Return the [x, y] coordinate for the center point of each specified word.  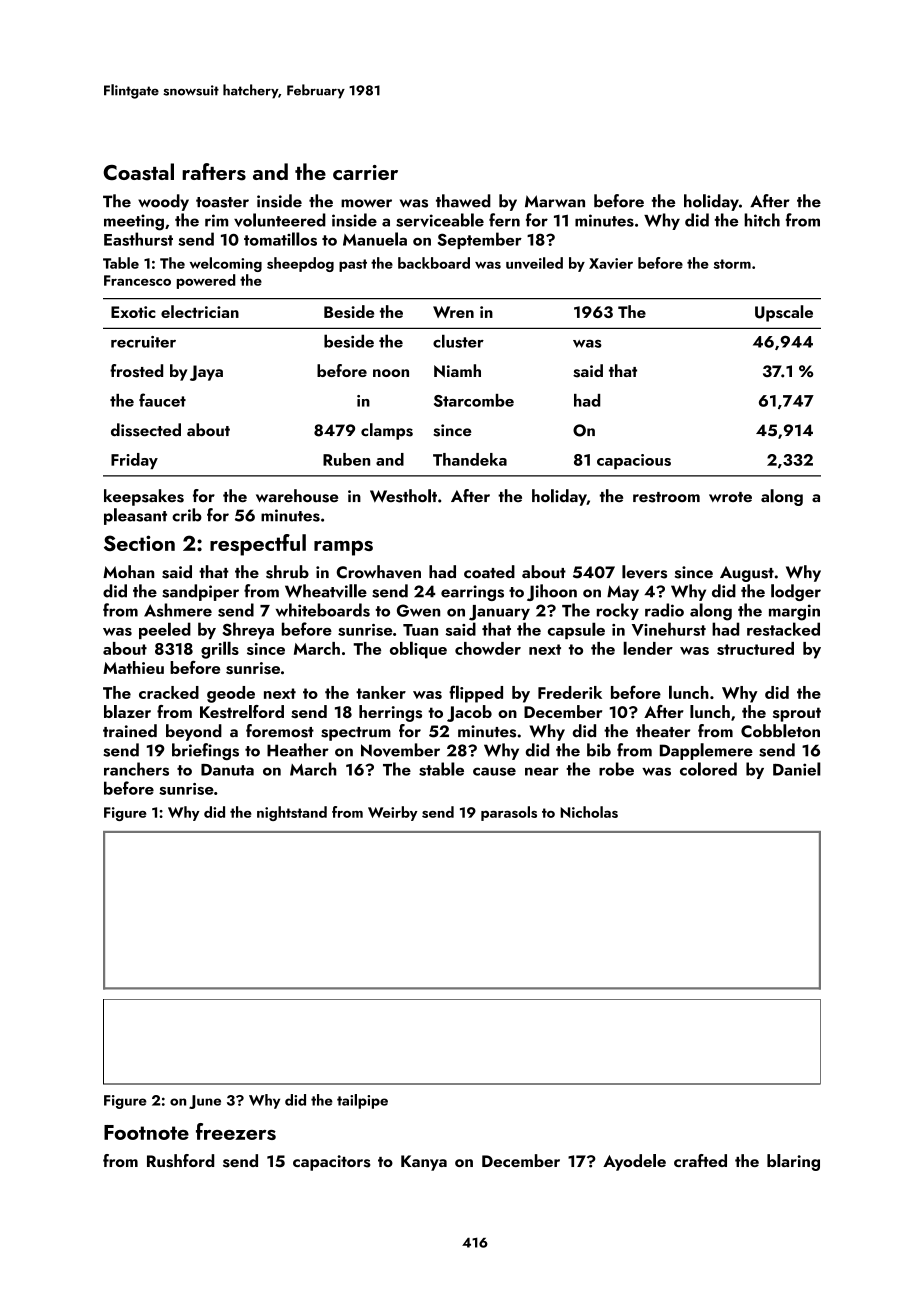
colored [708, 769]
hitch [762, 220]
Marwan [555, 201]
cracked [169, 692]
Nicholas [589, 812]
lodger [796, 592]
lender [648, 648]
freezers [236, 1131]
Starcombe [474, 400]
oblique [418, 650]
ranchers [136, 769]
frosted [136, 371]
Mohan [128, 571]
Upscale [784, 313]
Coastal [138, 172]
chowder [488, 648]
